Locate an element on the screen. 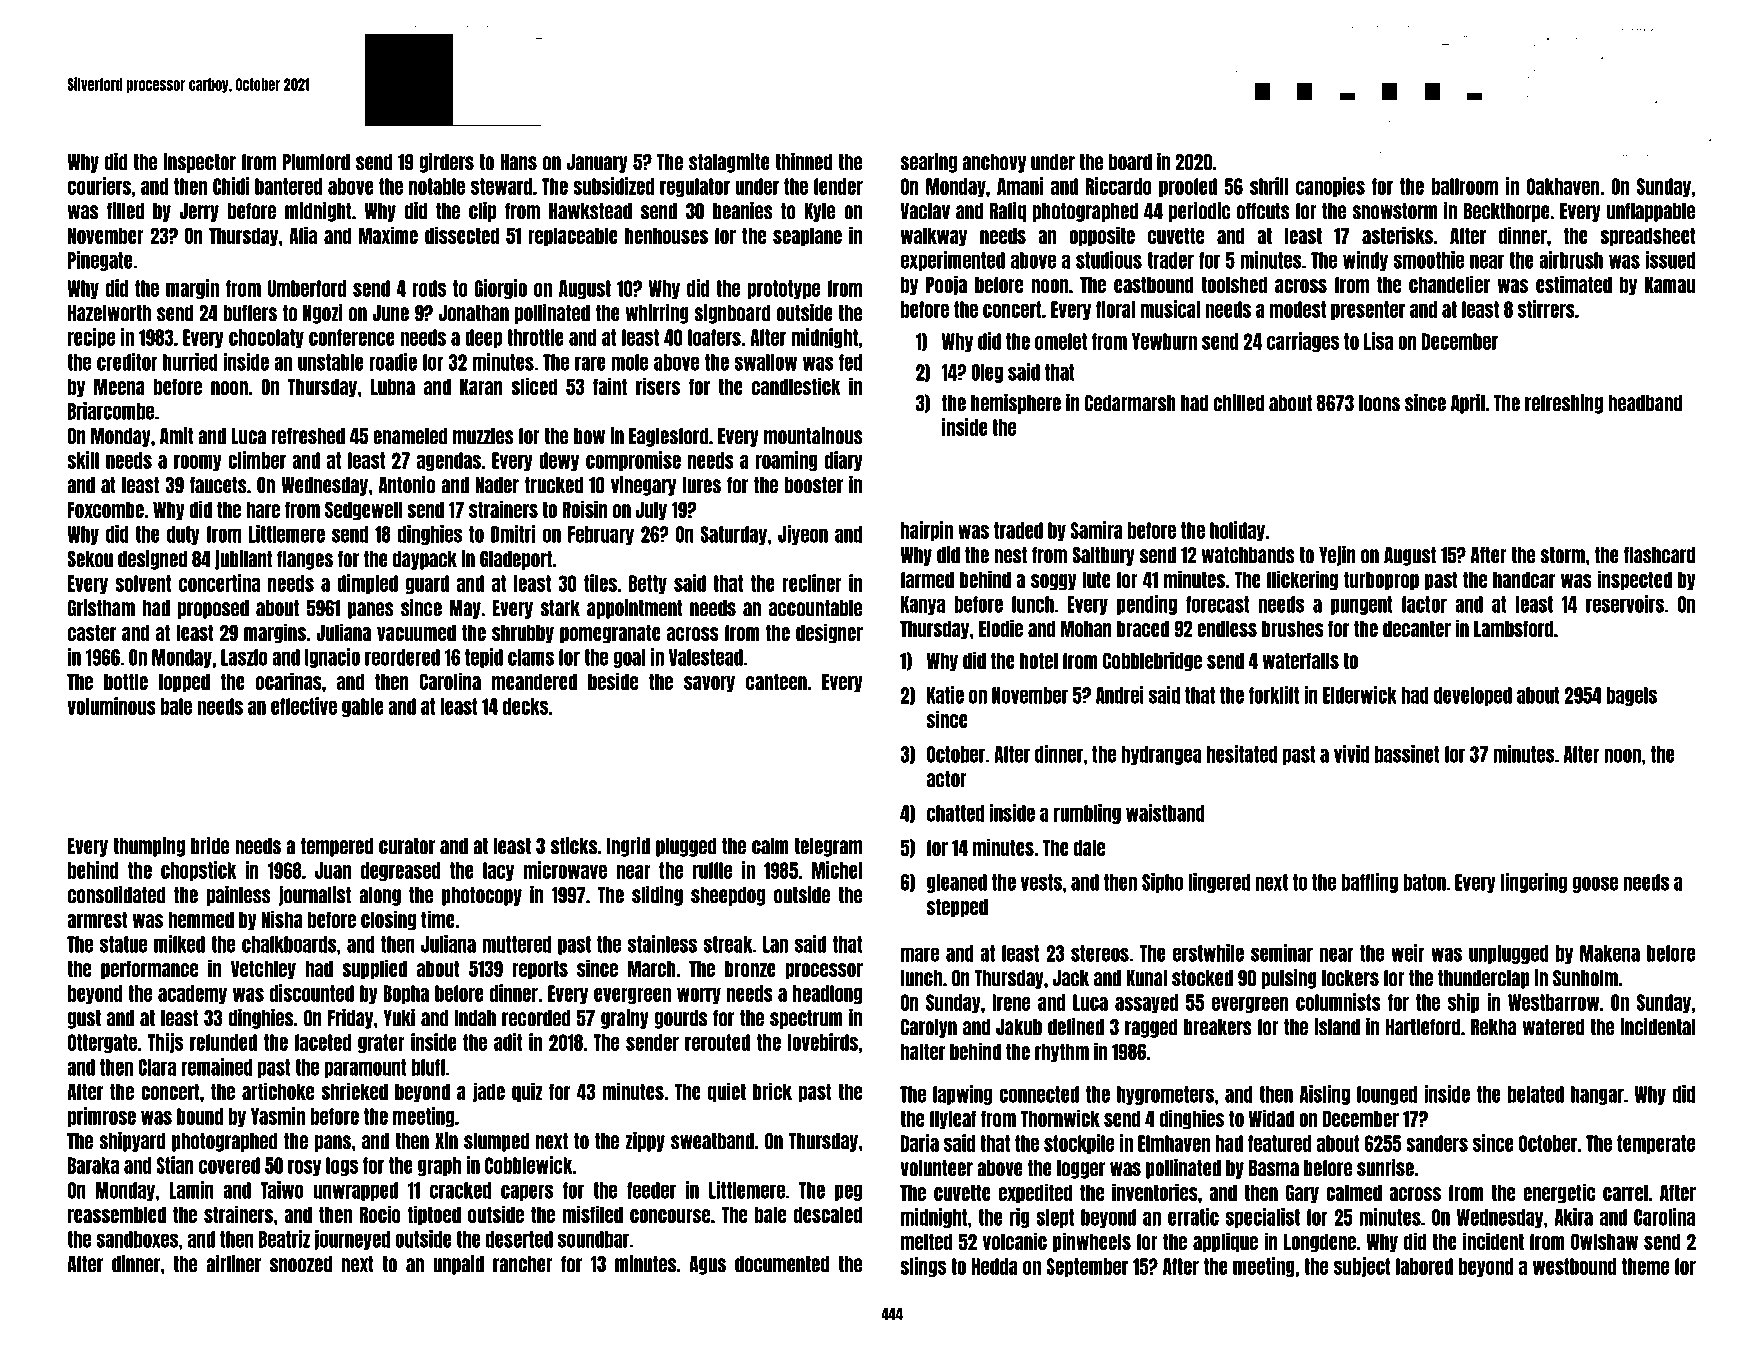  Gristham is located at coordinates (101, 608).
